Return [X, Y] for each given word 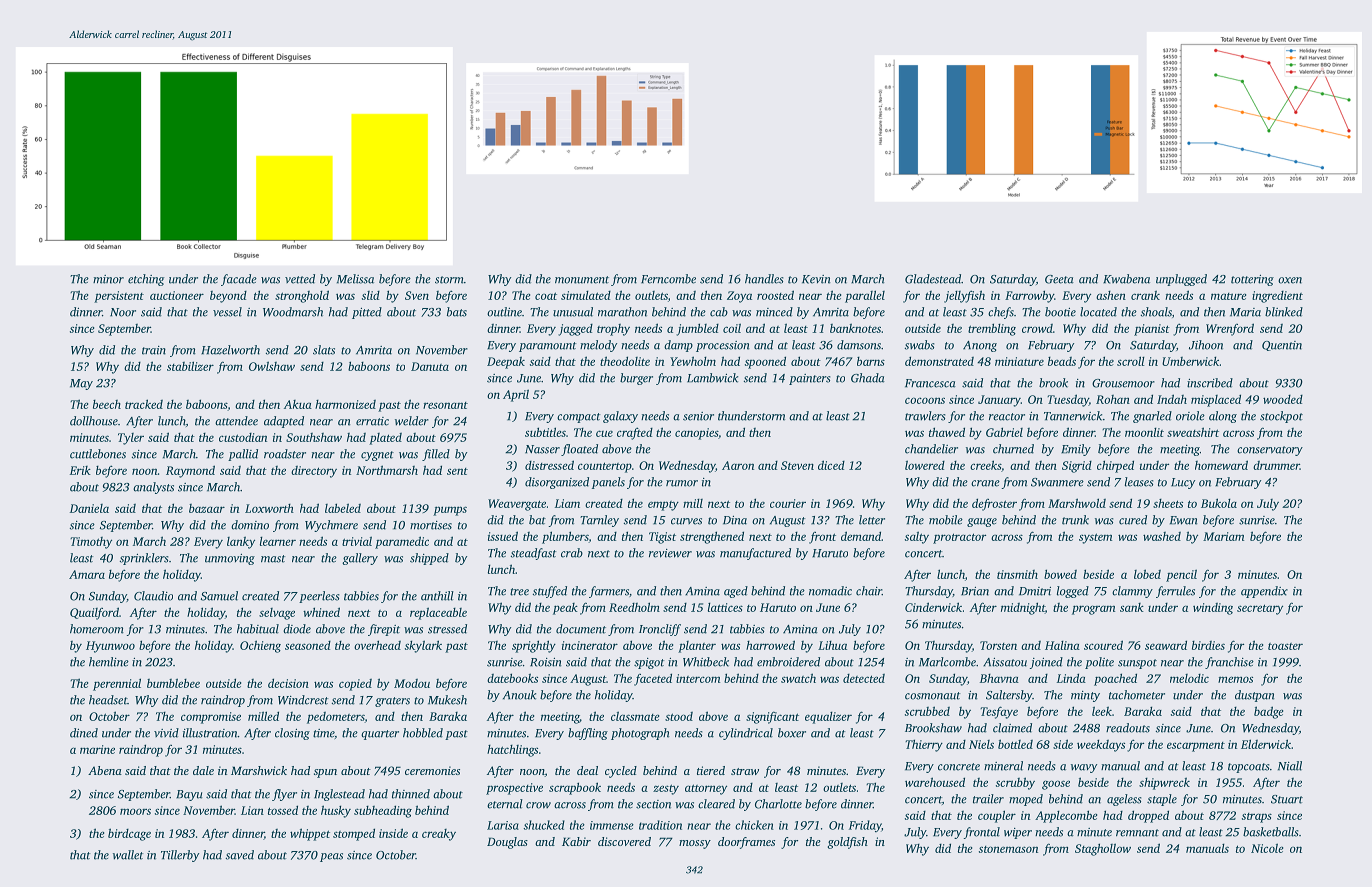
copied [355, 685]
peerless [319, 597]
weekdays [1101, 745]
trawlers [925, 416]
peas [331, 857]
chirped [1115, 466]
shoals [1156, 312]
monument [582, 280]
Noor [123, 312]
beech [107, 404]
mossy [695, 844]
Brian [975, 591]
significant [772, 717]
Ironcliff [660, 630]
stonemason [1008, 849]
